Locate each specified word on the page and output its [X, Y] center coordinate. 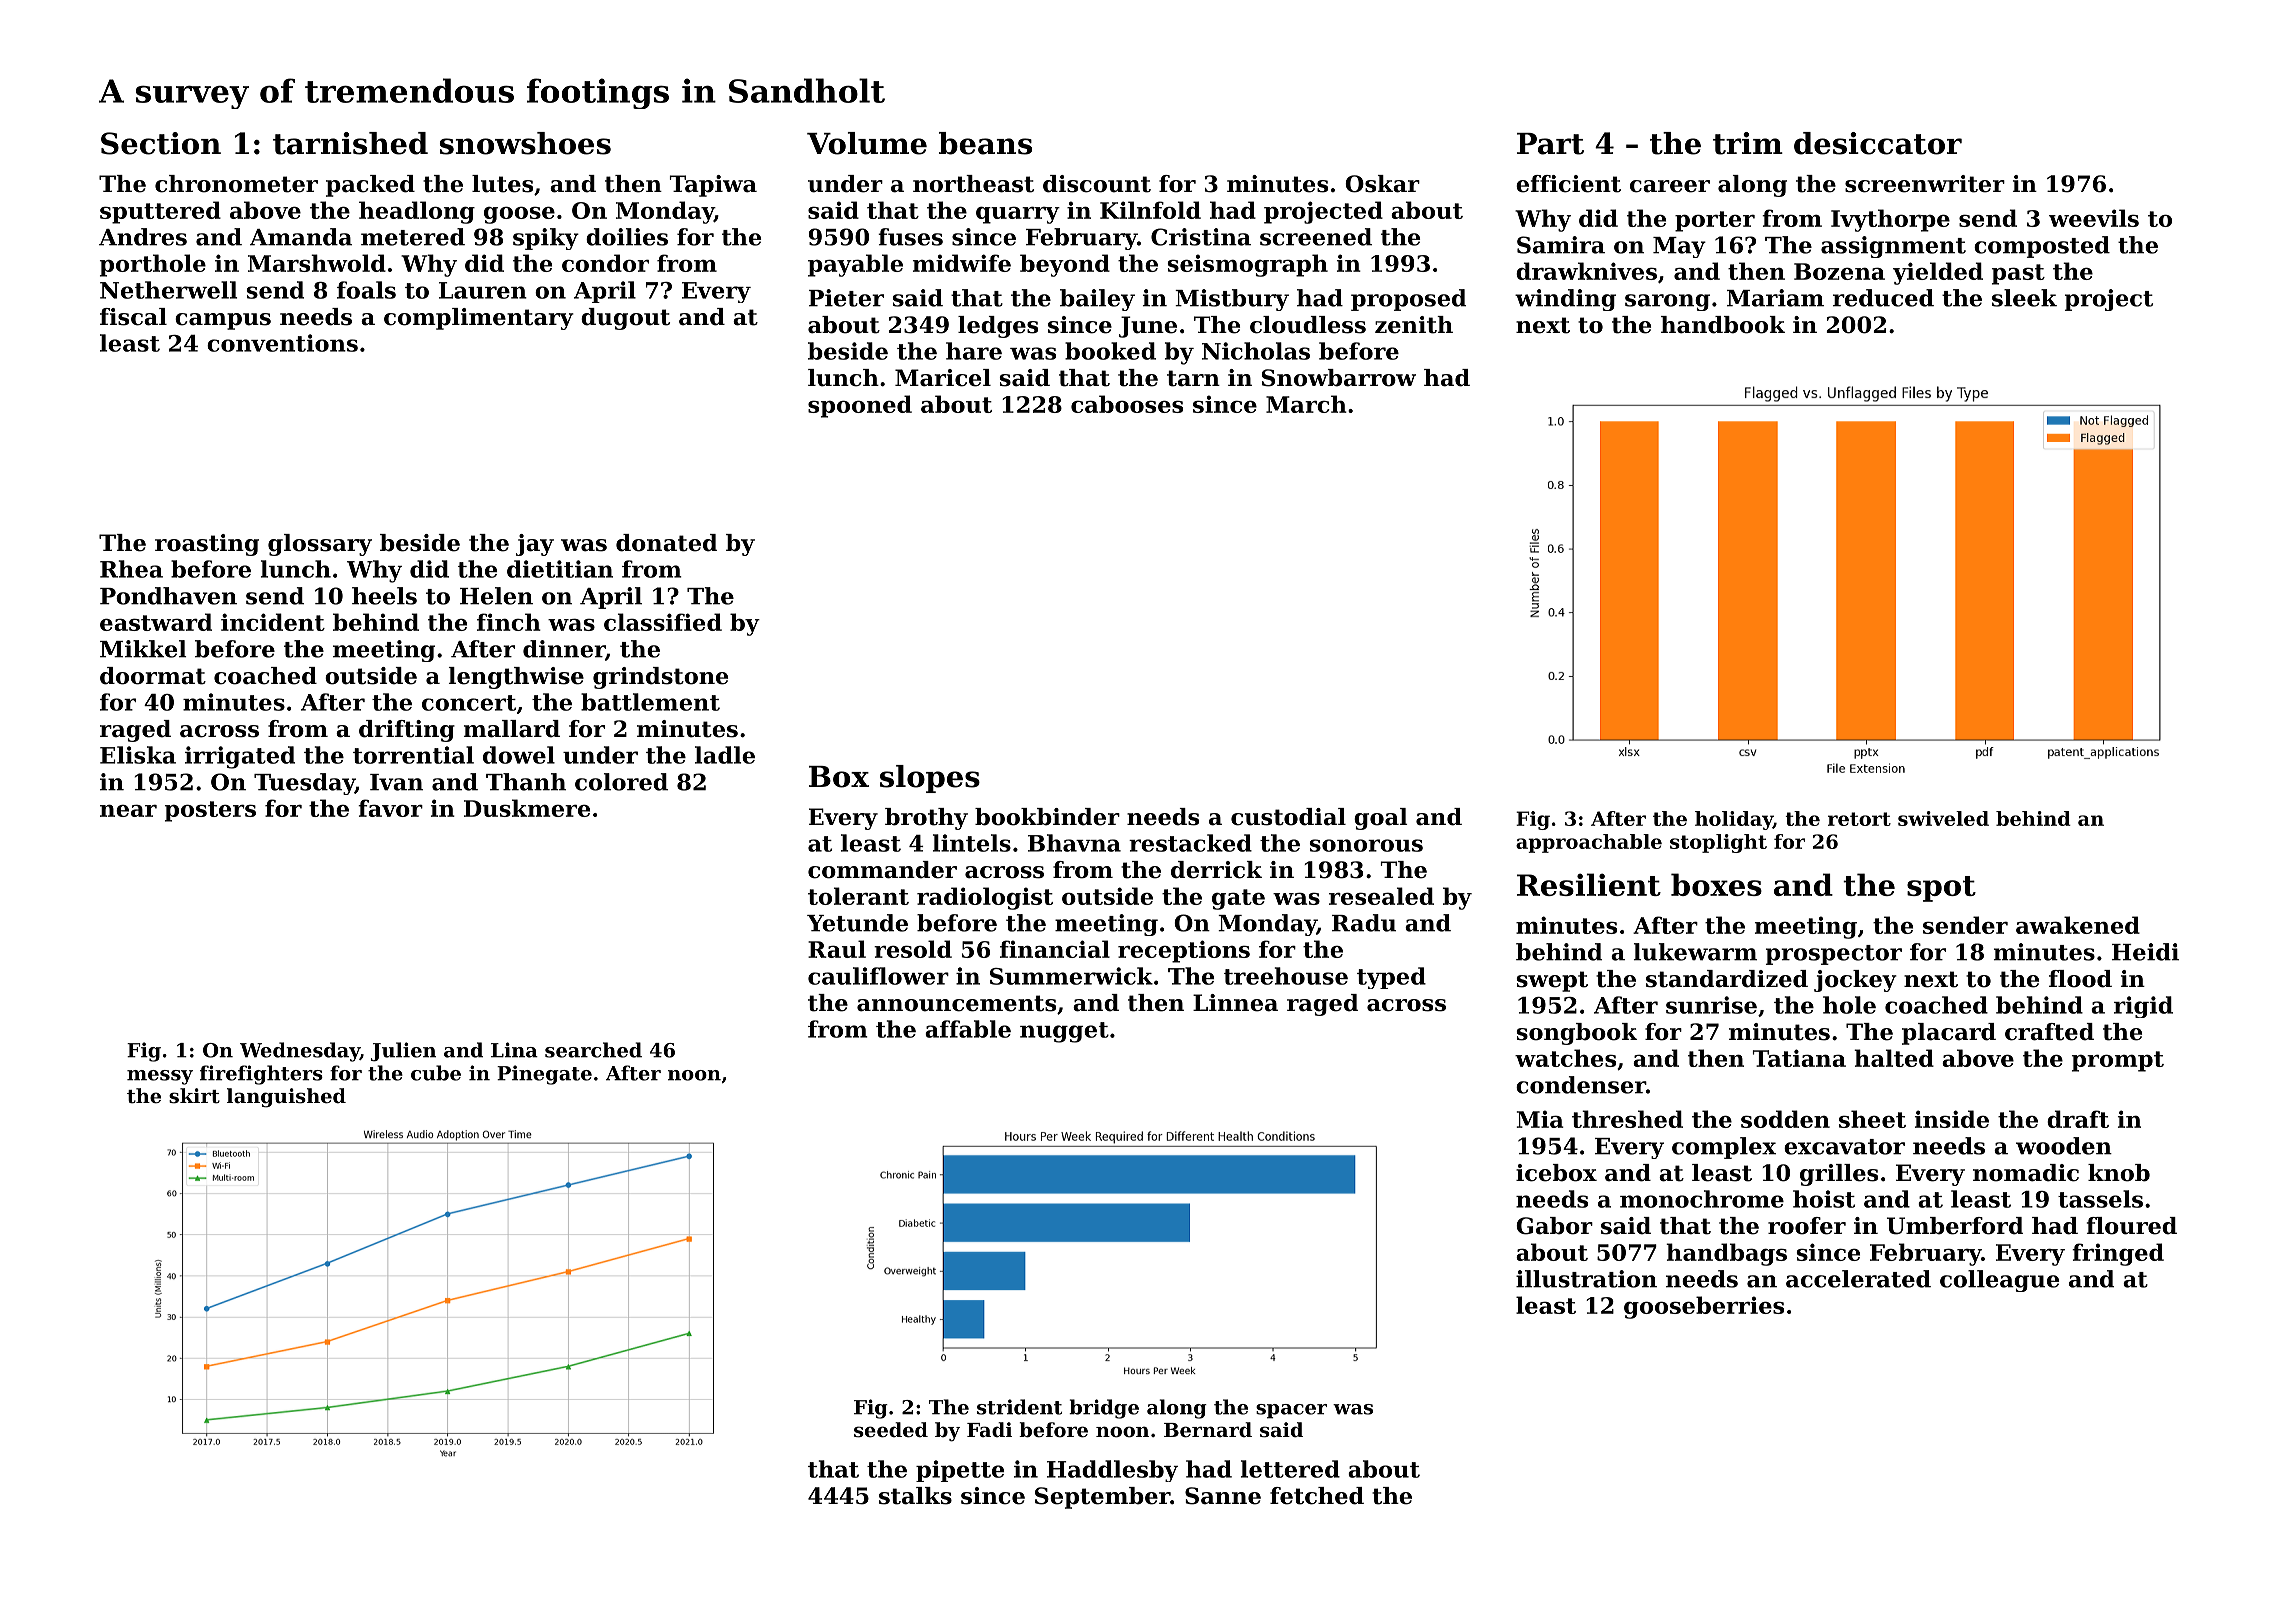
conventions [282, 343]
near [128, 811]
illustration [1586, 1279]
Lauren [483, 290]
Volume [867, 143]
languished [286, 1098]
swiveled [1943, 818]
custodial [1288, 817]
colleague [1999, 1281]
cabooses [1127, 404]
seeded [891, 1430]
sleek [2024, 298]
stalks [915, 1496]
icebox [1556, 1173]
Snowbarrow [1339, 378]
